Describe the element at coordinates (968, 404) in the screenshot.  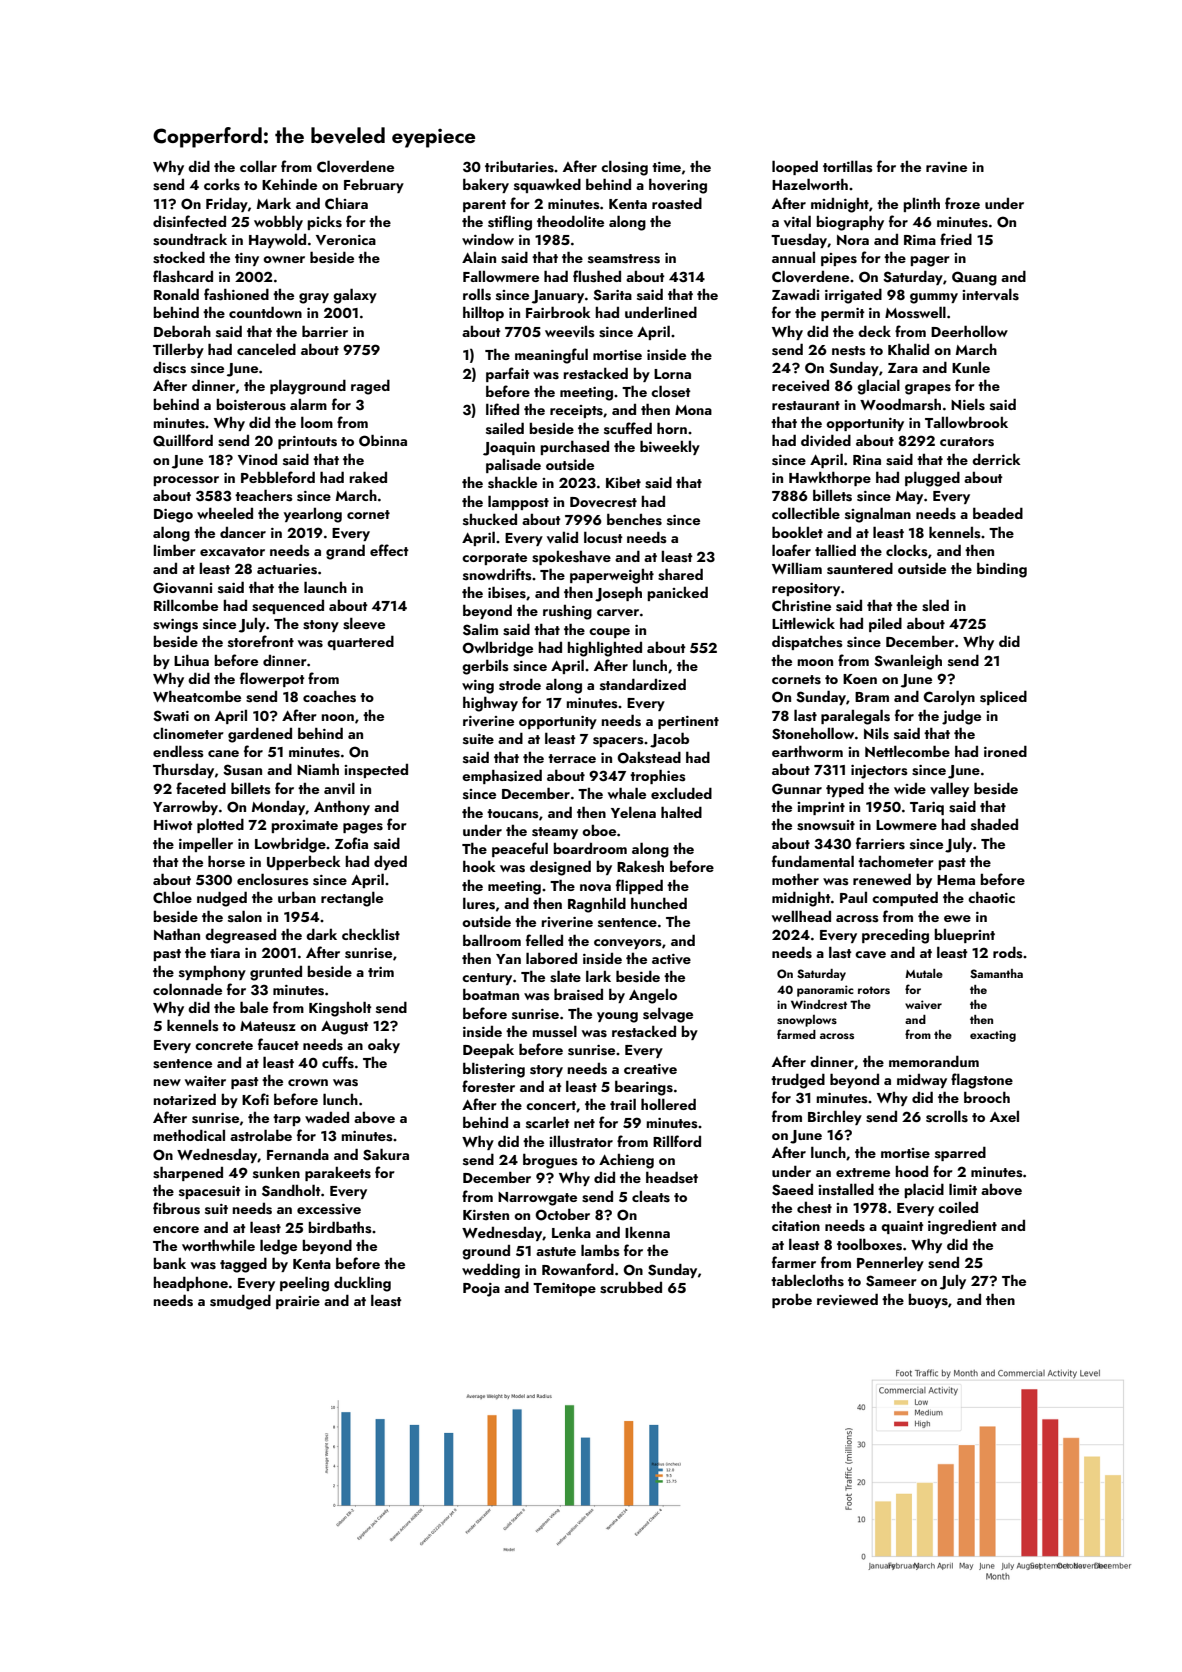
I see `Niels` at that location.
